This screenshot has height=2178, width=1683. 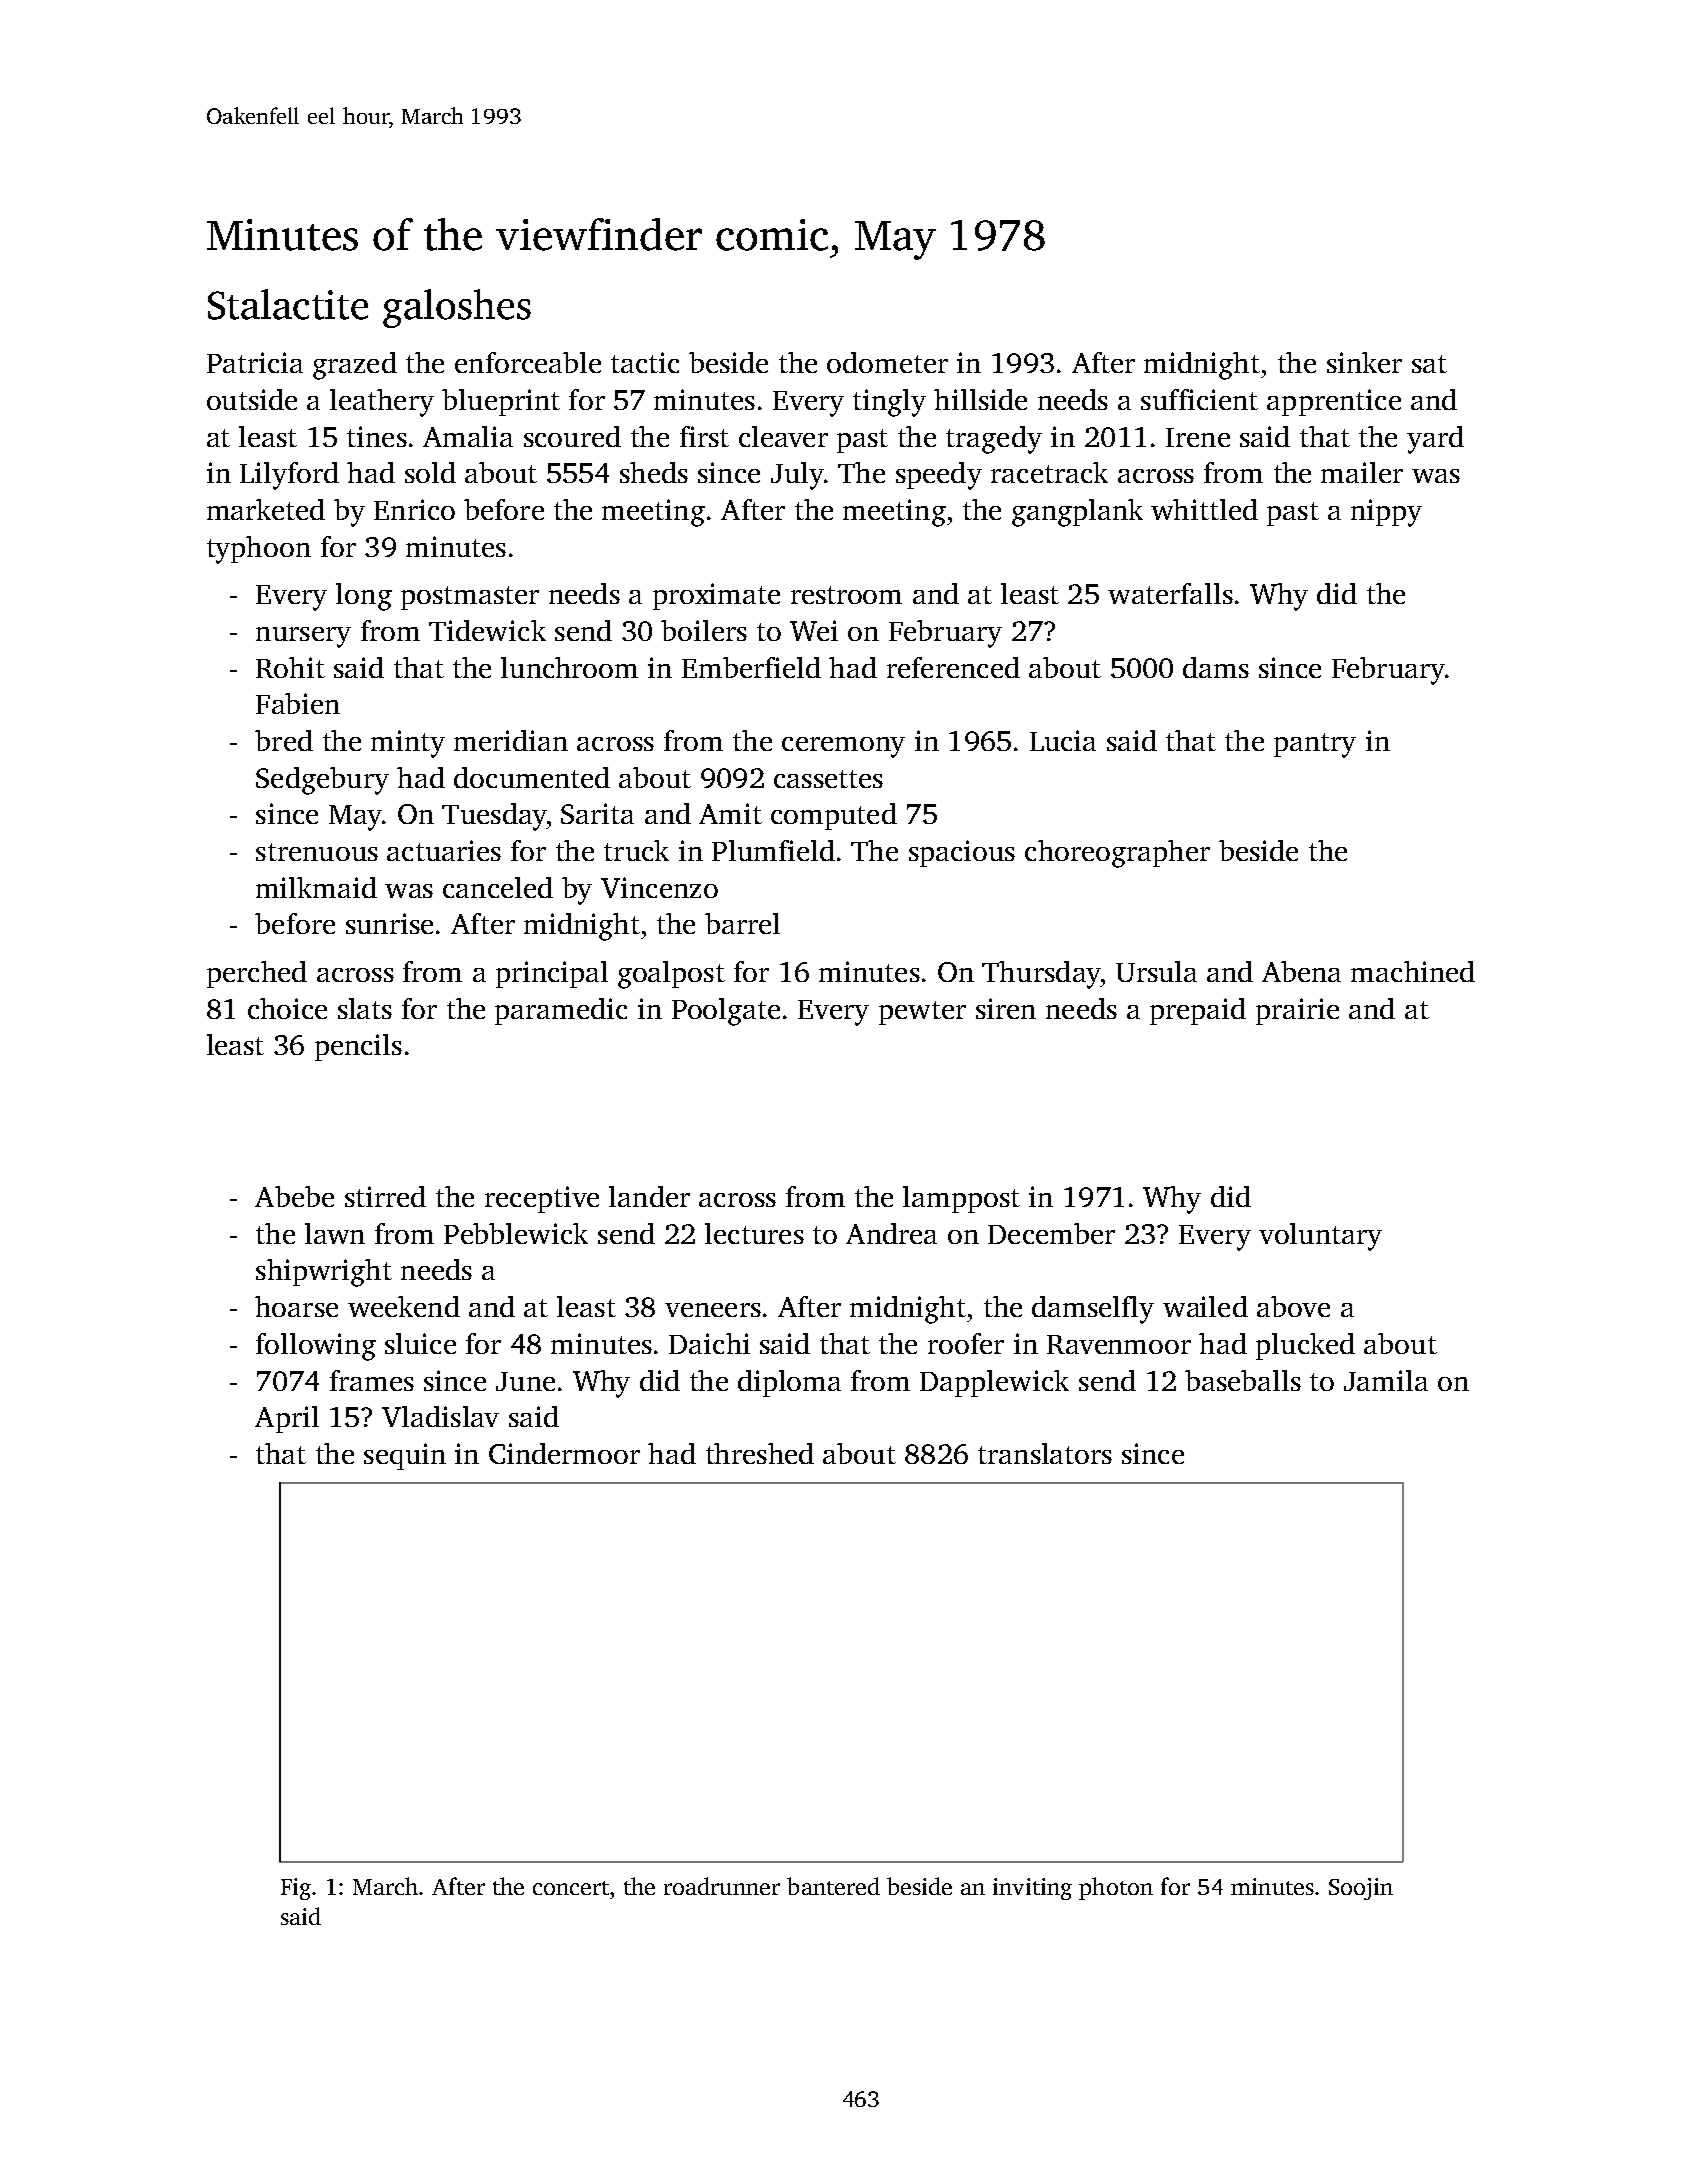 What do you see at coordinates (834, 816) in the screenshot?
I see `computed` at bounding box center [834, 816].
